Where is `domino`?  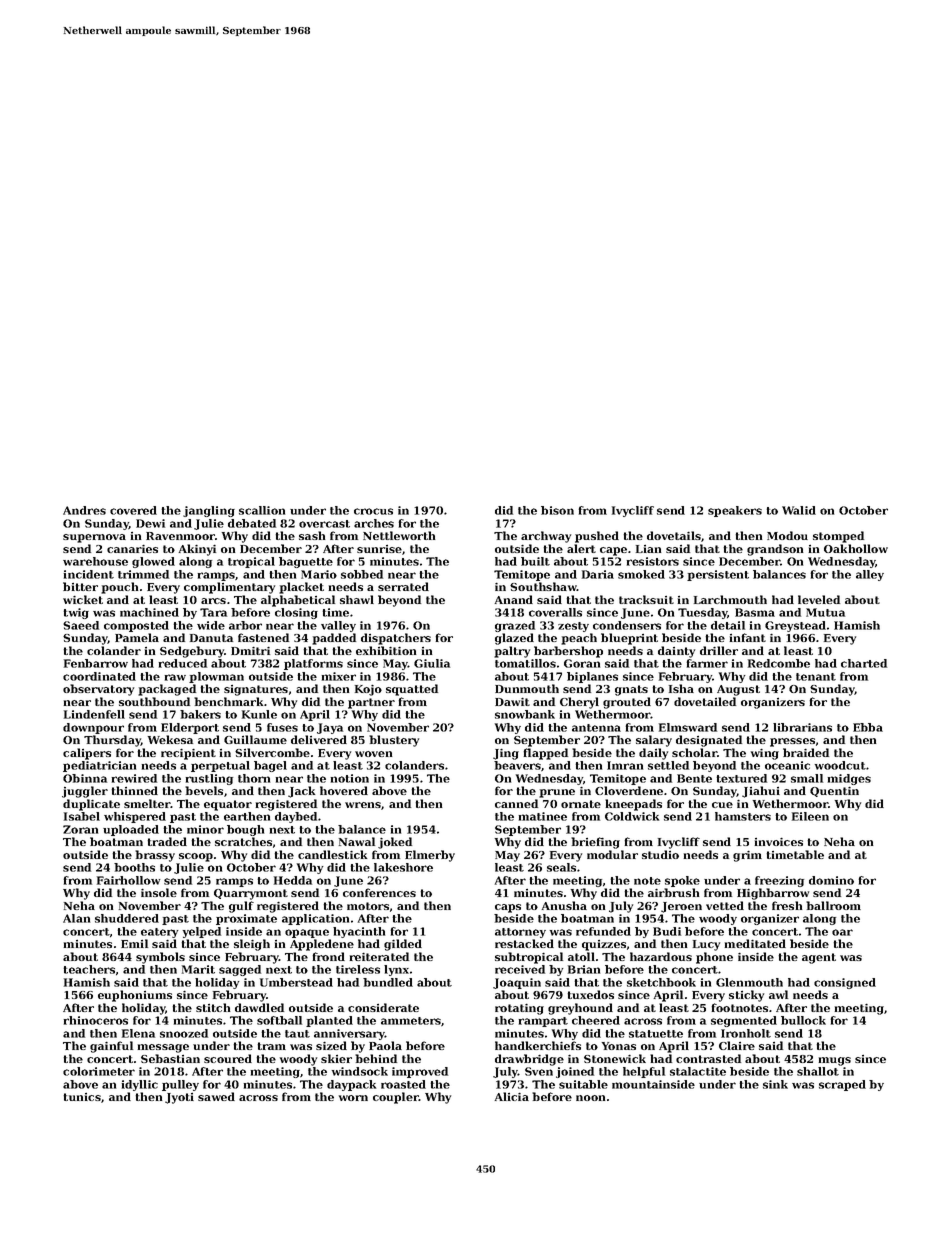
domino is located at coordinates (831, 880).
